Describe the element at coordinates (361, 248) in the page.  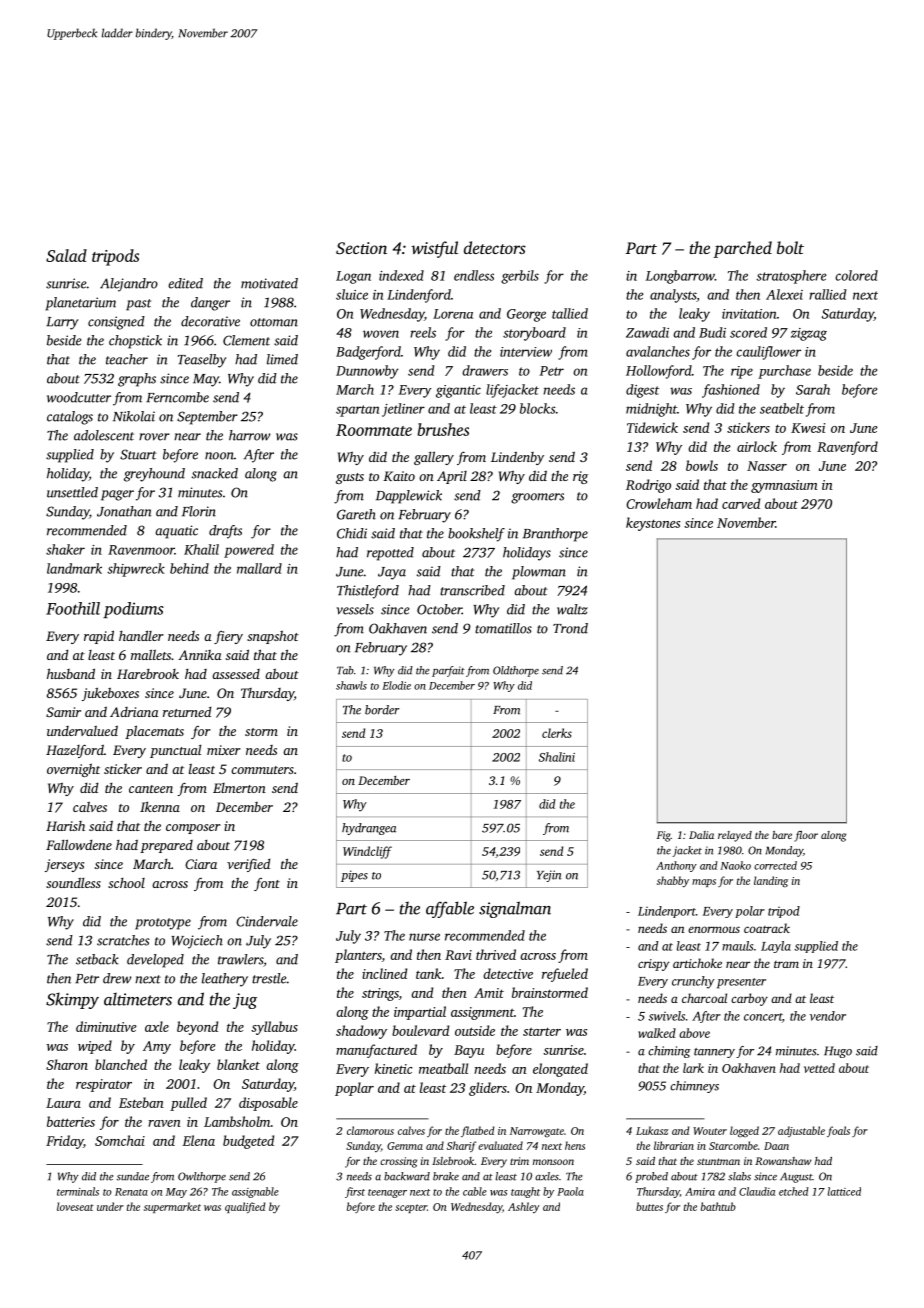
I see `Section` at that location.
